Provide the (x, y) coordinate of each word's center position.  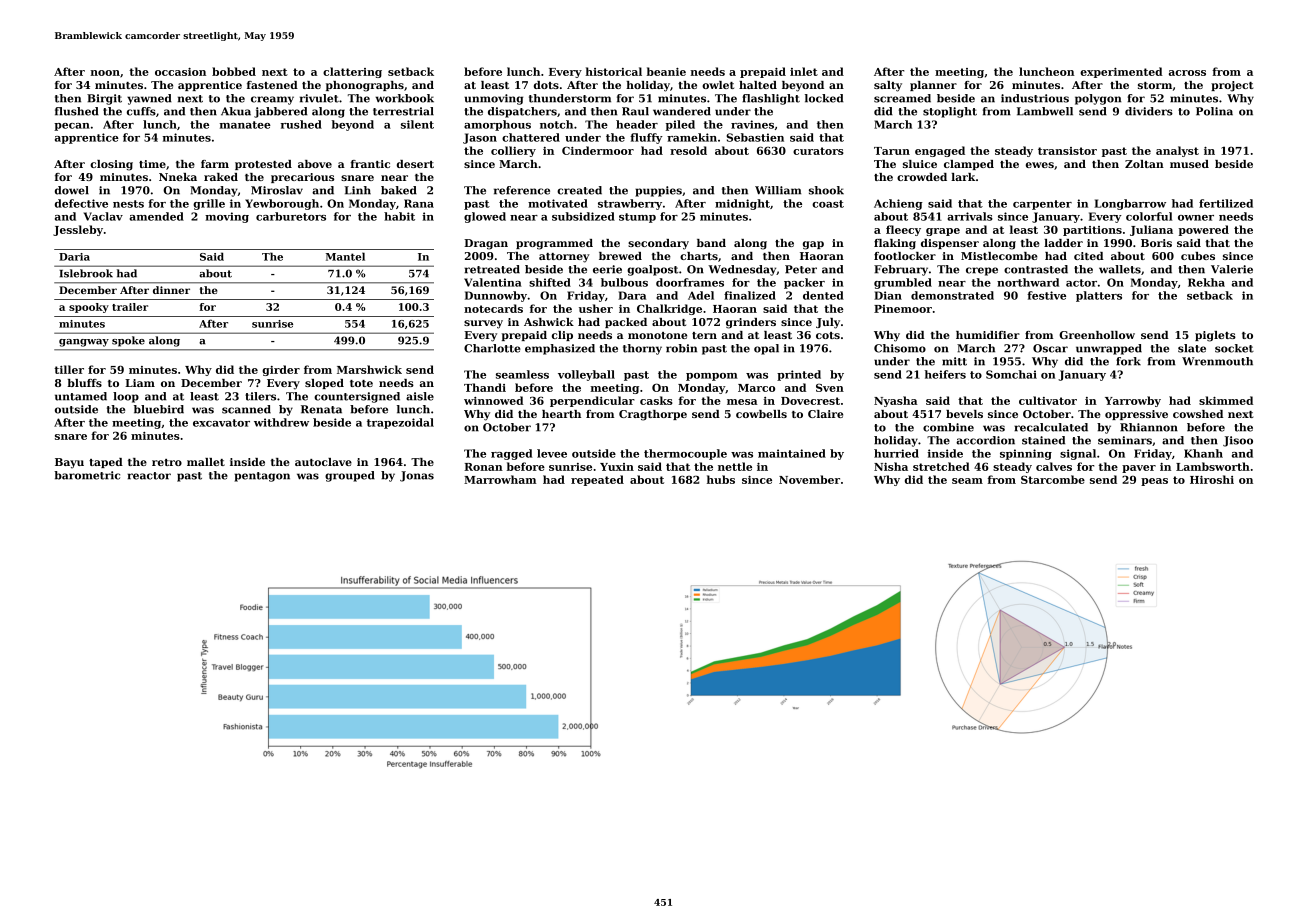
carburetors (291, 216)
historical (613, 71)
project (1232, 86)
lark (963, 177)
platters (1099, 296)
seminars (1125, 440)
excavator (221, 423)
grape (943, 232)
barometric (87, 475)
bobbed (234, 71)
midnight (742, 204)
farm (215, 164)
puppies (658, 191)
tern (704, 335)
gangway (84, 343)
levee (552, 453)
